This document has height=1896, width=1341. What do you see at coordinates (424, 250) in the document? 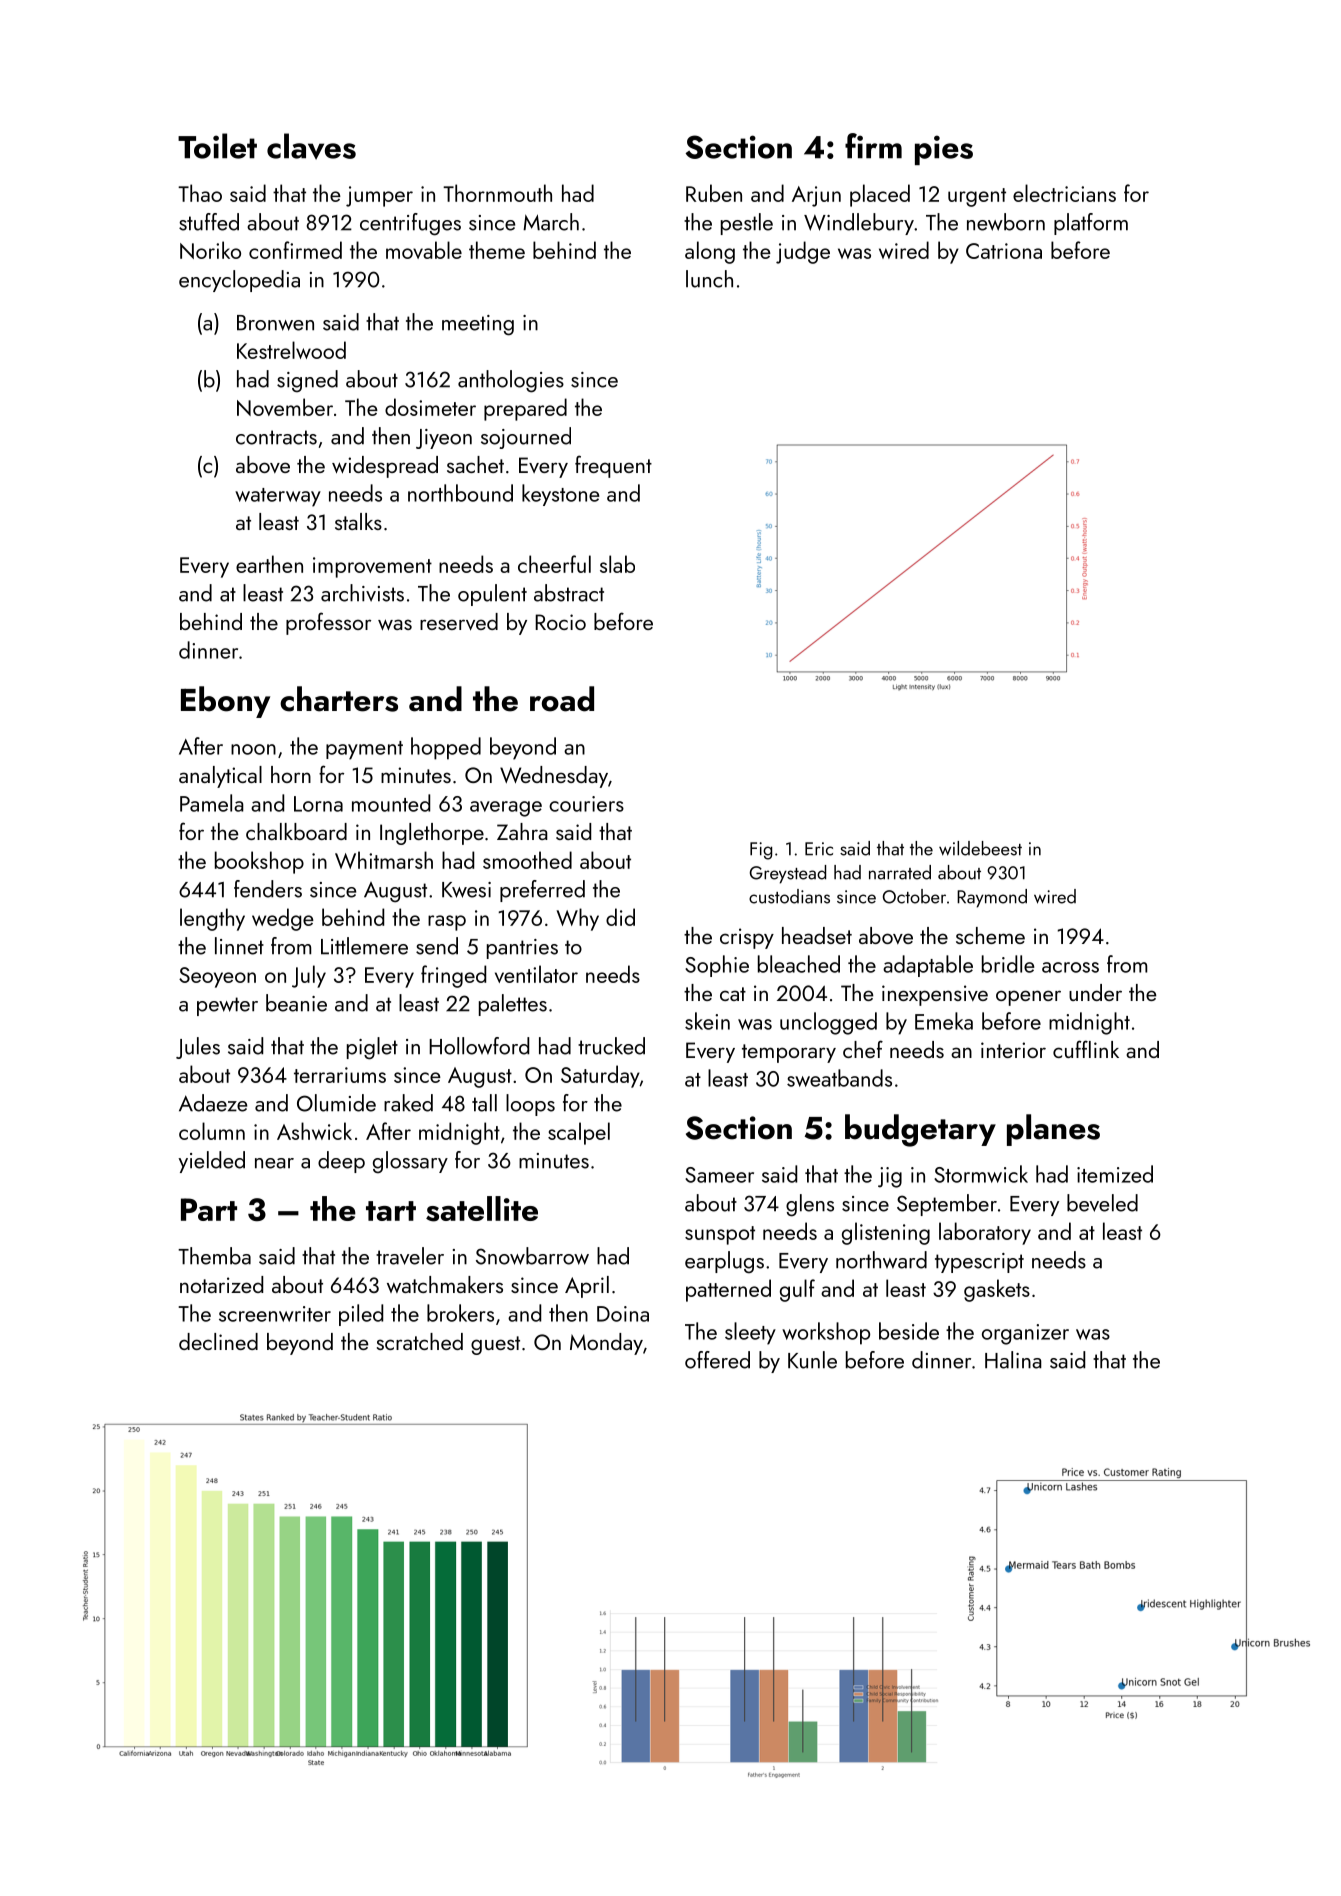
I see `movable` at bounding box center [424, 250].
